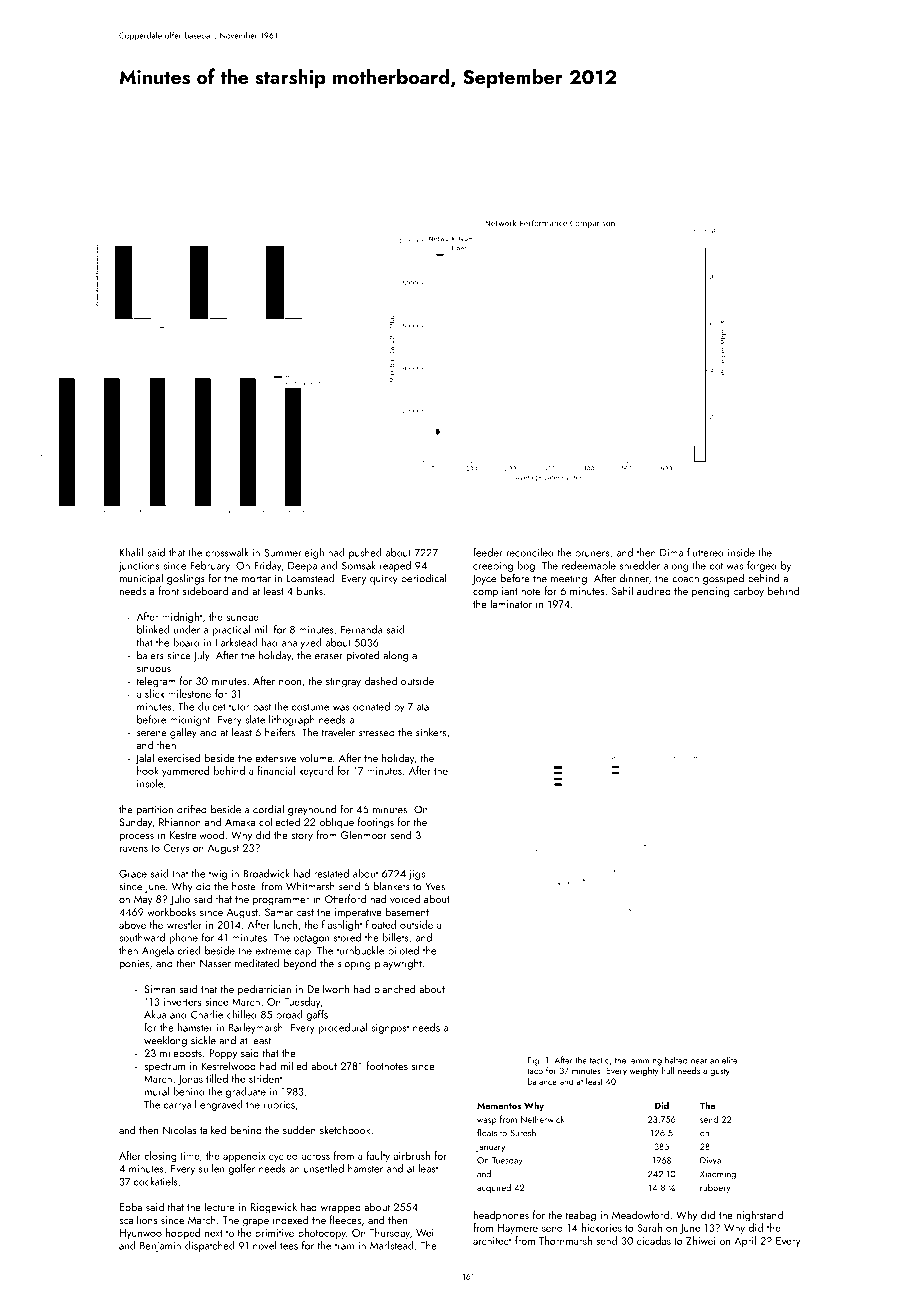  Describe the element at coordinates (131, 552) in the screenshot. I see `Khalil` at that location.
